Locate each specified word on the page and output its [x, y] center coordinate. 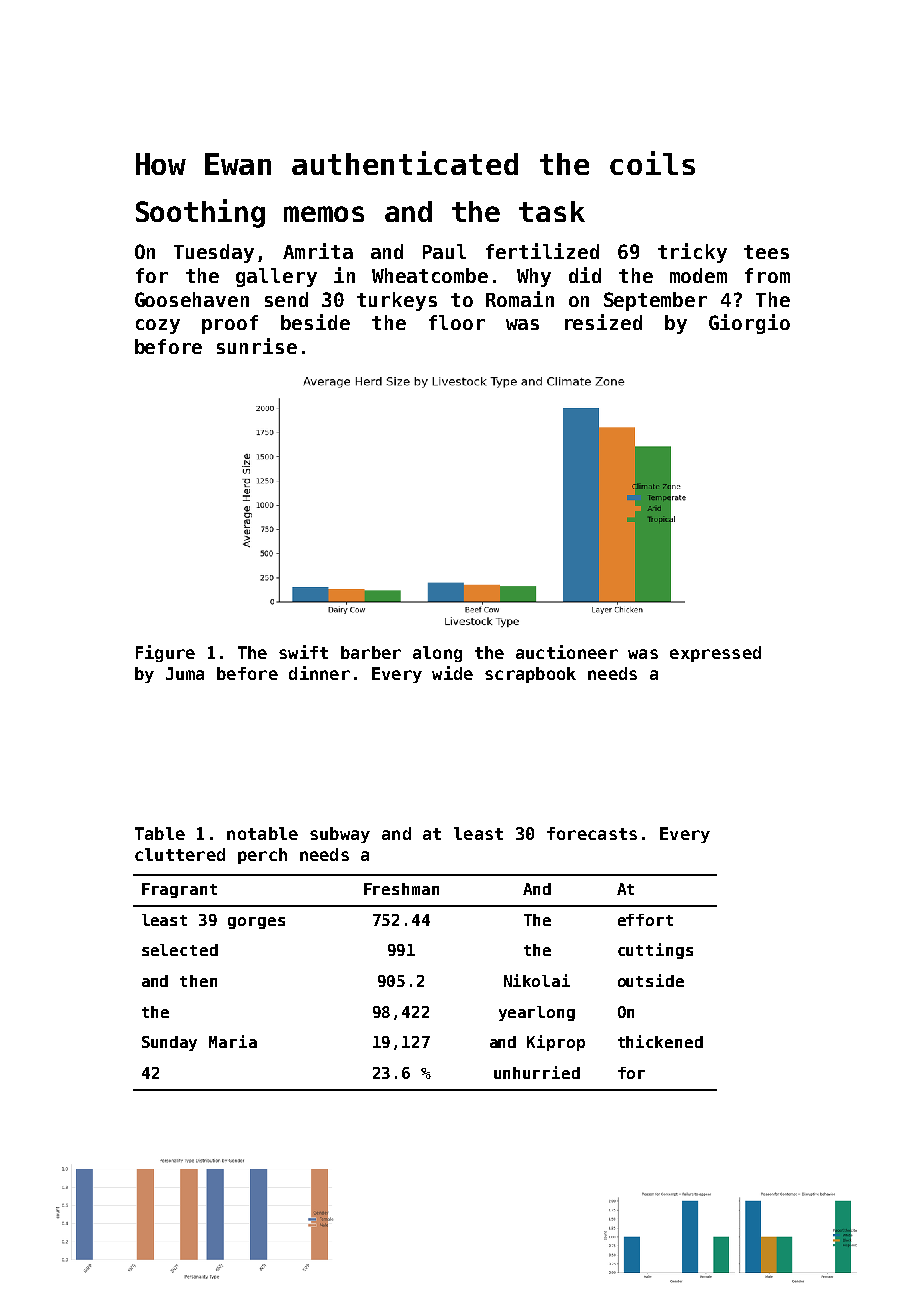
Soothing [200, 213]
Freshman [401, 889]
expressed [715, 654]
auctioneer [567, 652]
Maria [233, 1041]
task [552, 211]
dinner [319, 673]
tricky [692, 253]
